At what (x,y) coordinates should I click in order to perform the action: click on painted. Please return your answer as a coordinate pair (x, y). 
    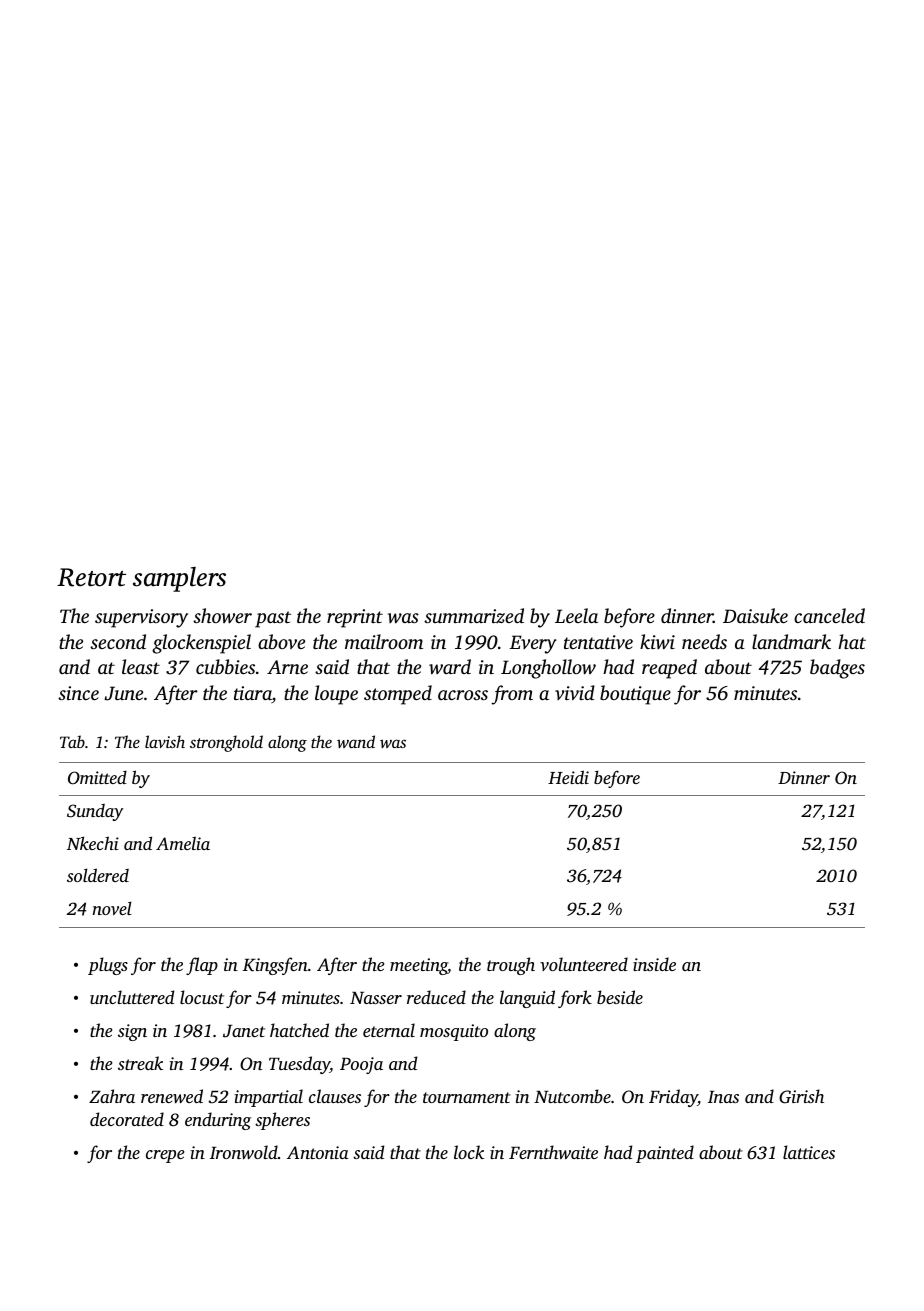
    Looking at the image, I should click on (665, 1154).
